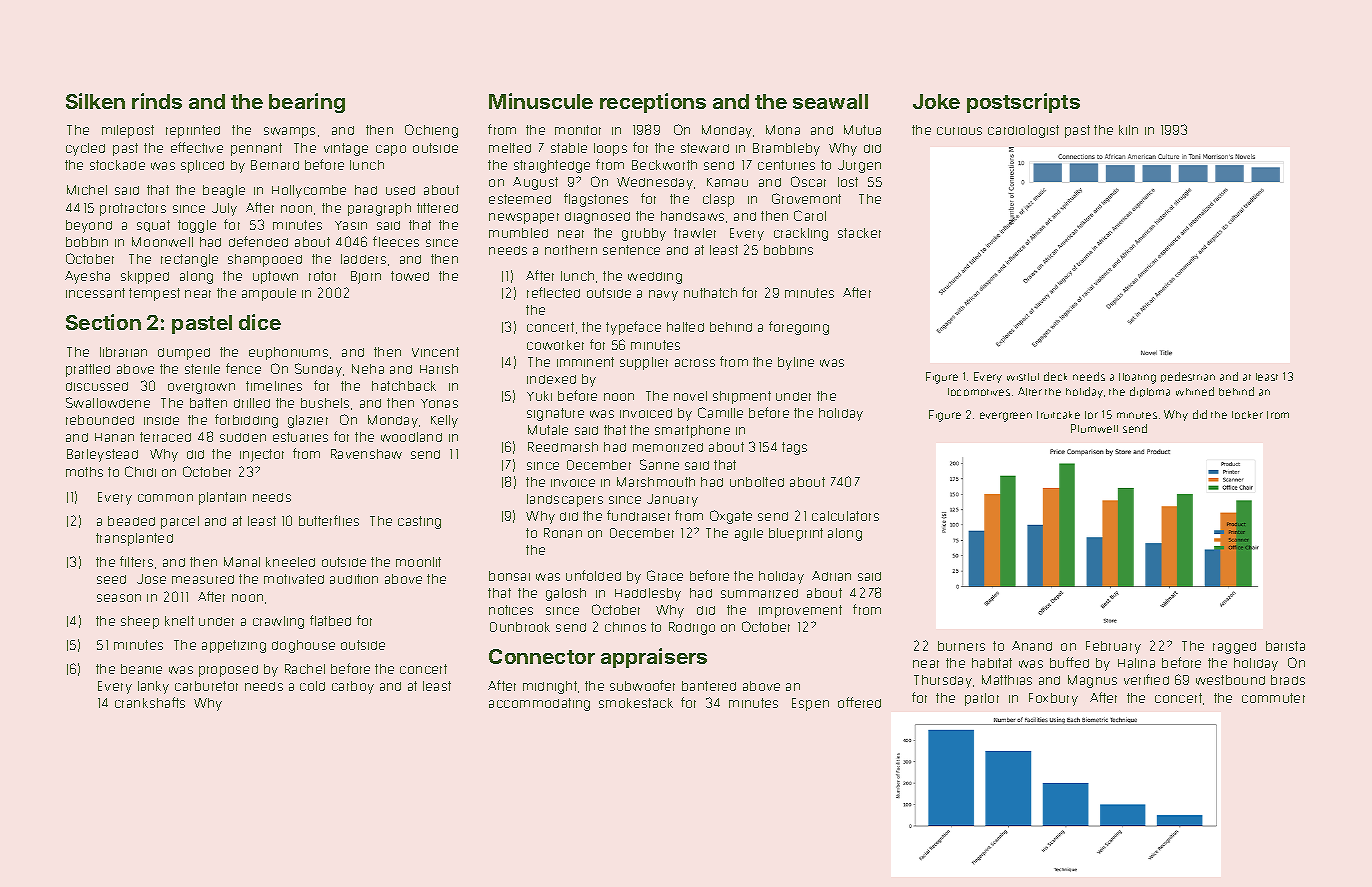  Describe the element at coordinates (845, 516) in the image. I see `calculators` at that location.
